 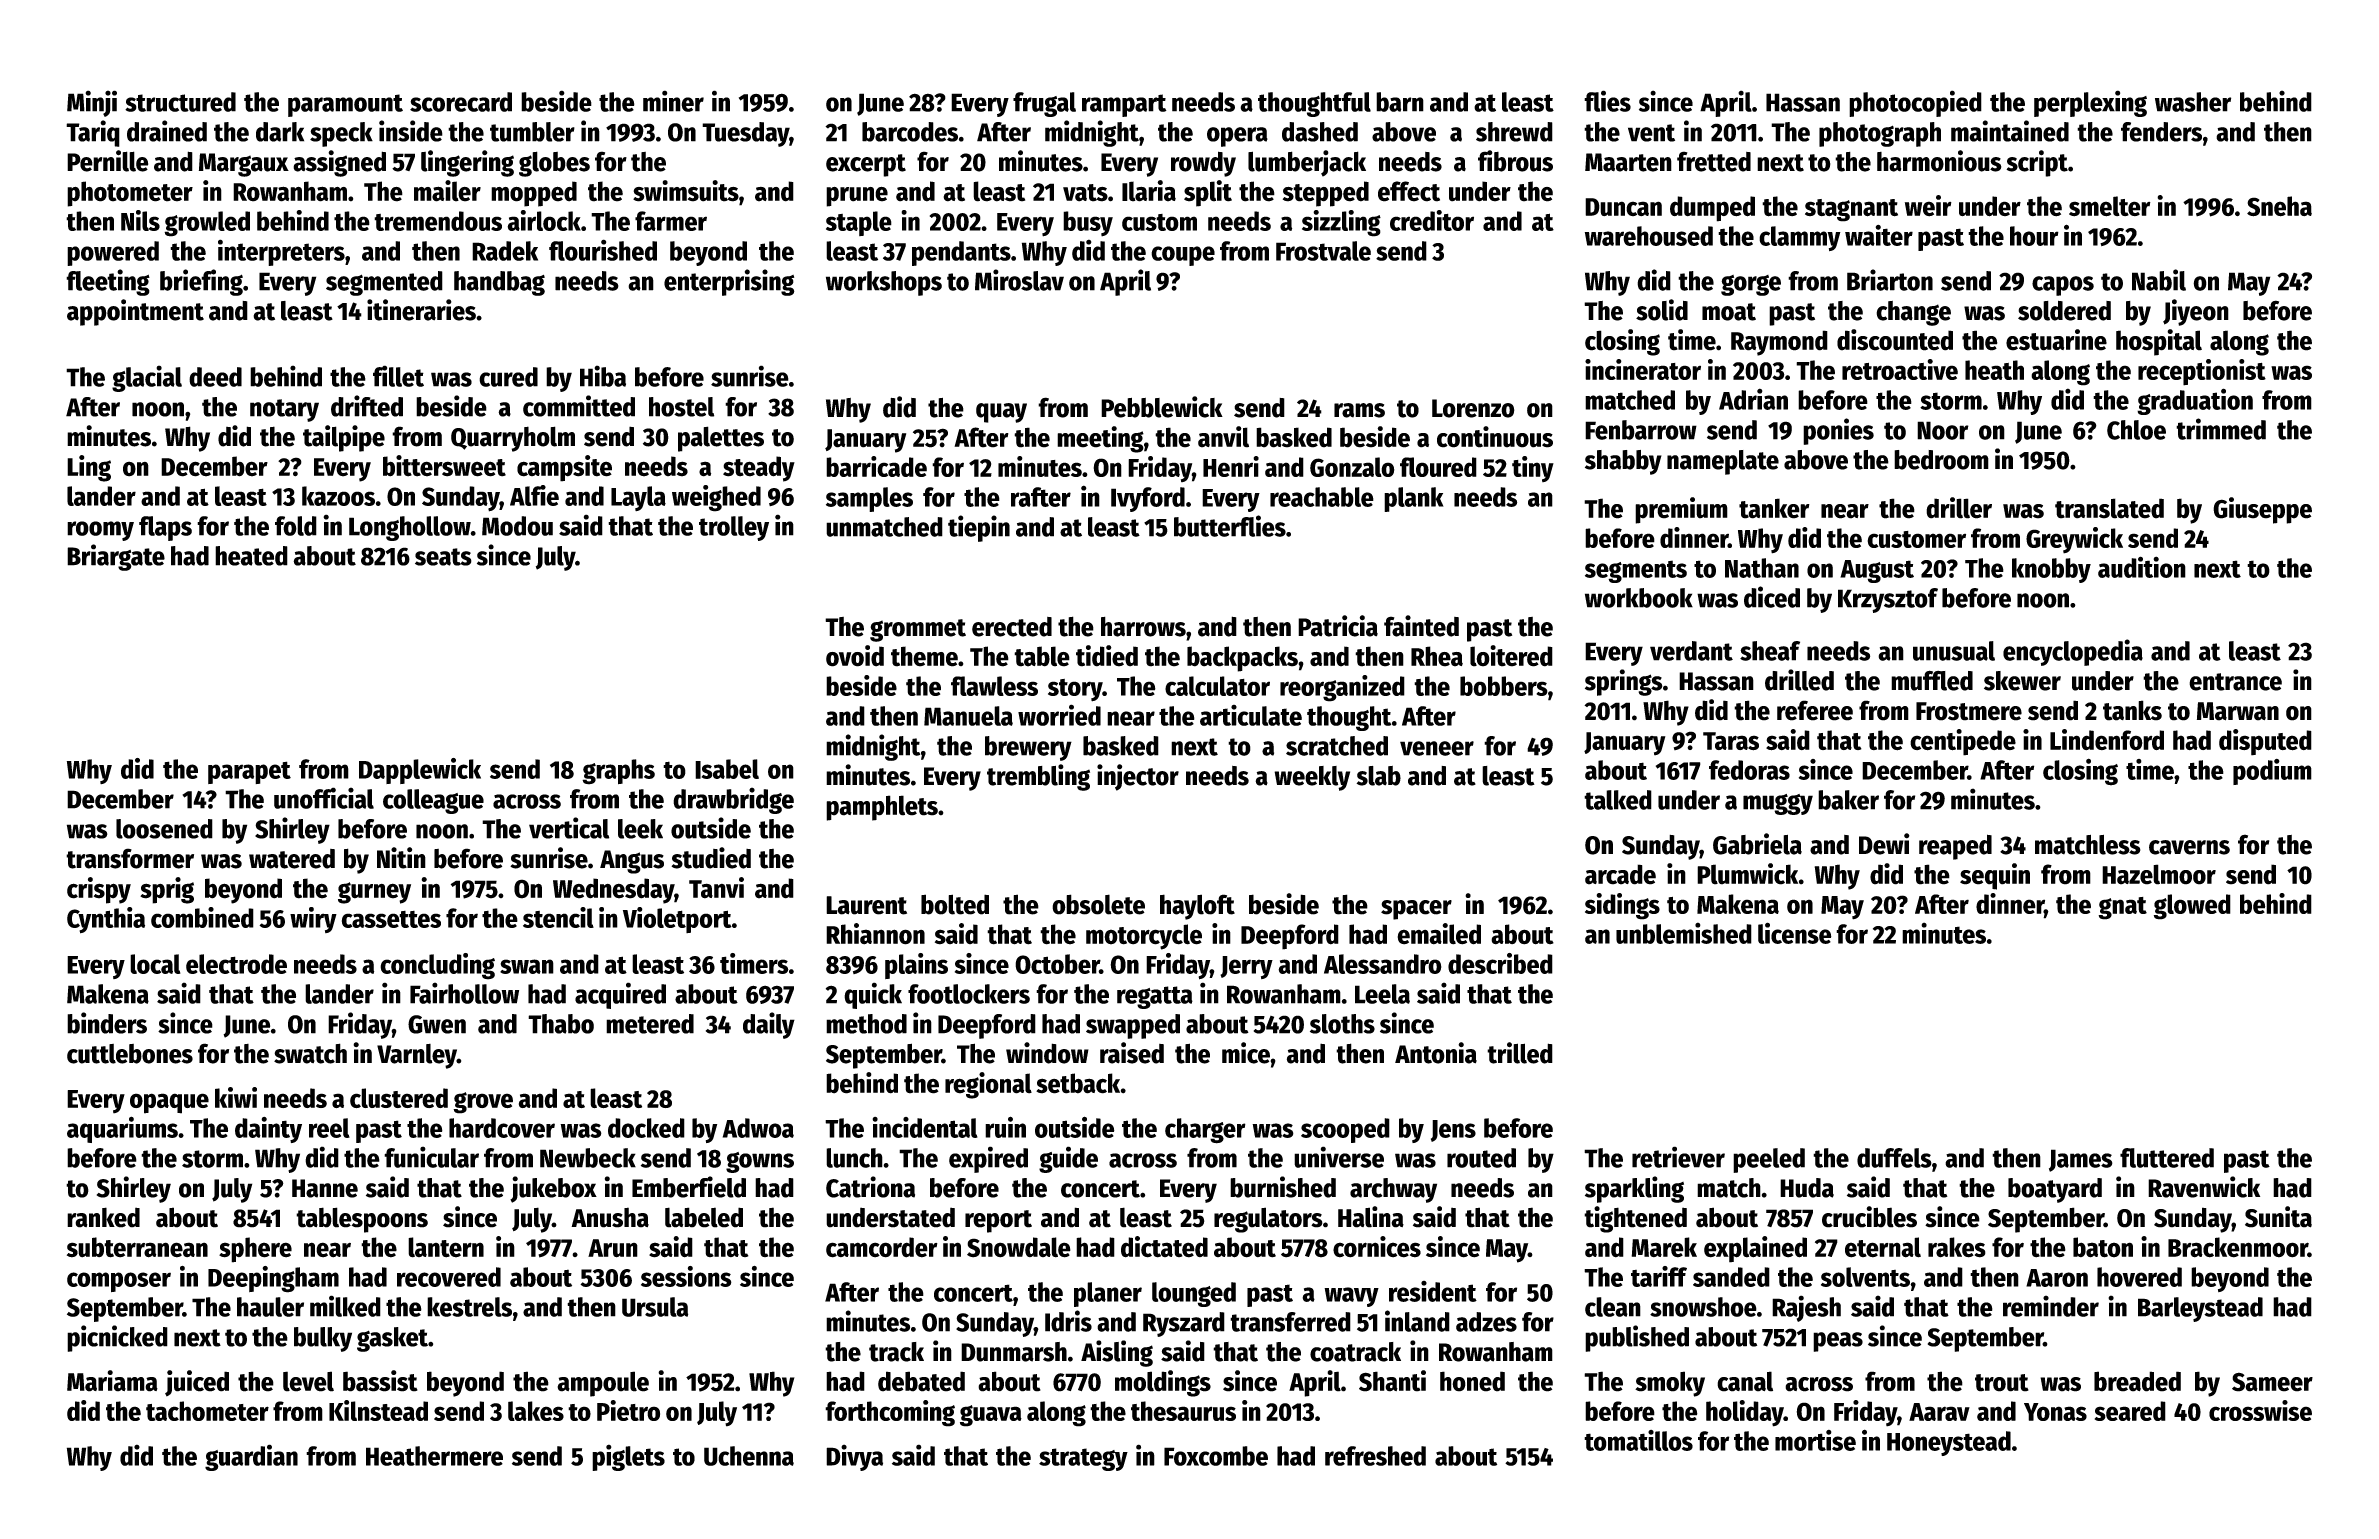 I want to click on aquariums, so click(x=122, y=1129).
